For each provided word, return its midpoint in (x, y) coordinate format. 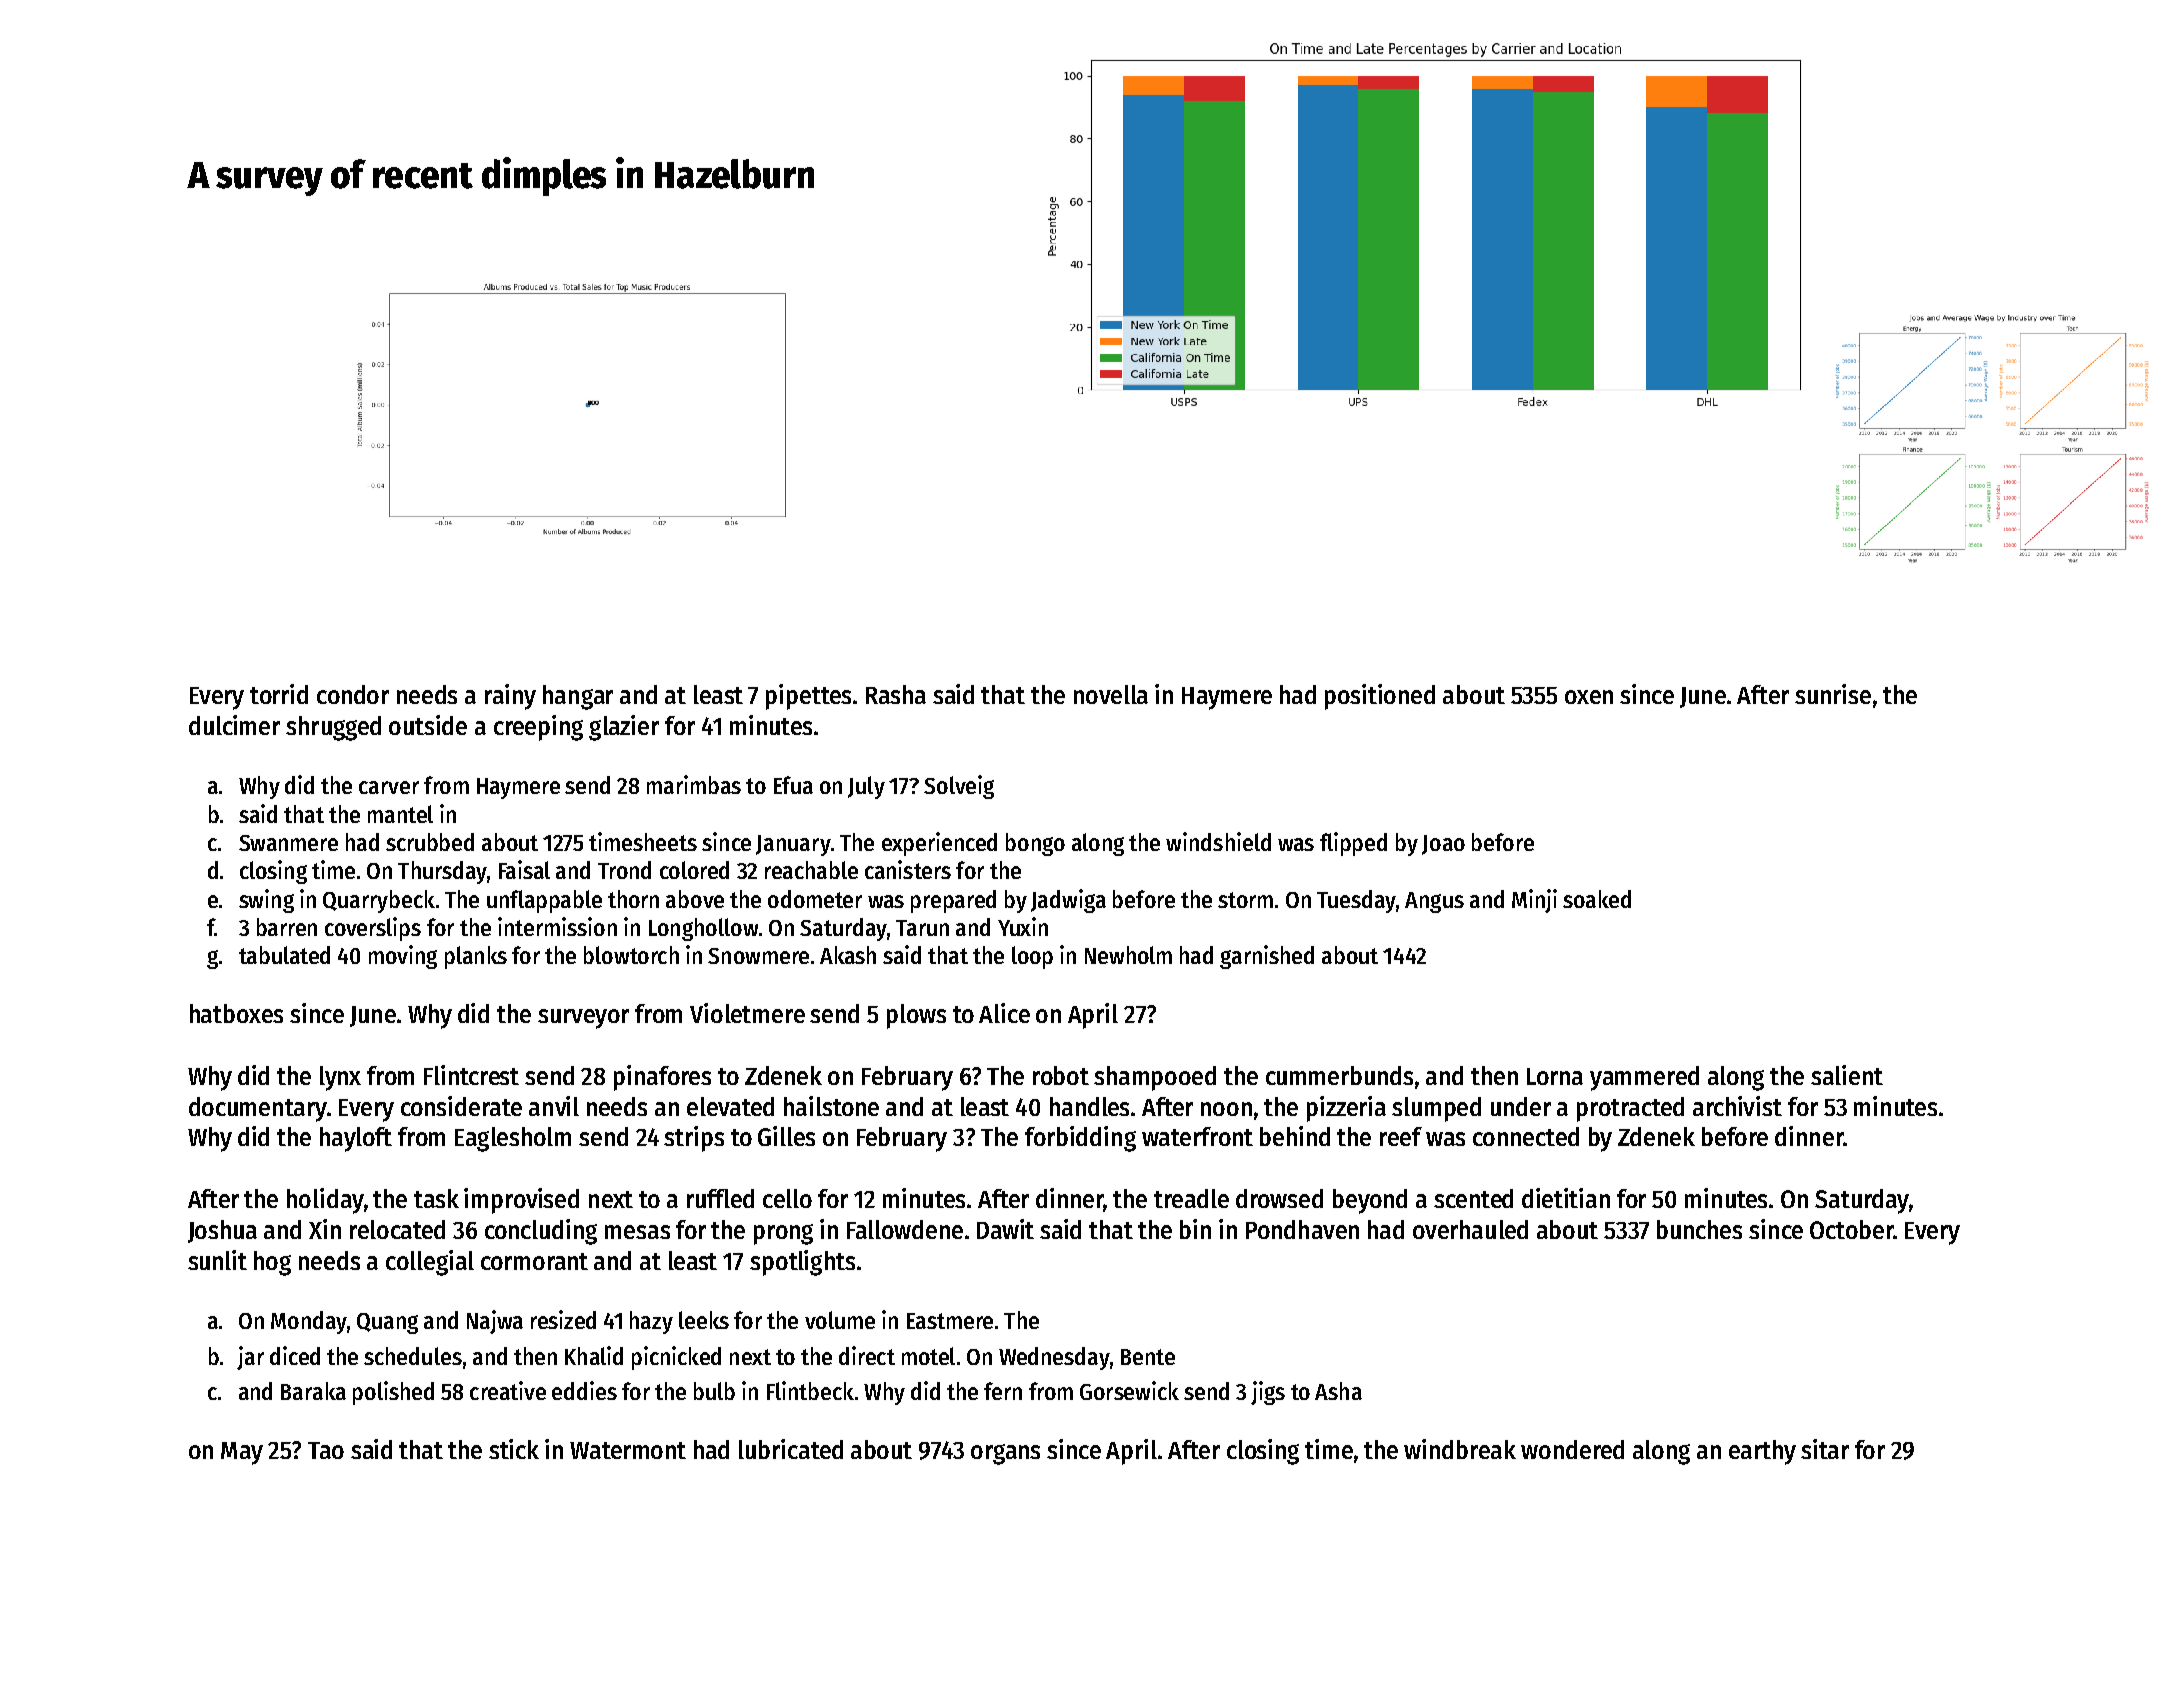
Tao (326, 1450)
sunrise (1833, 694)
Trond (624, 870)
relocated (397, 1229)
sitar (1825, 1449)
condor (353, 694)
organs (1005, 1454)
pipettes (808, 697)
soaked (1597, 899)
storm (1245, 900)
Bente (1148, 1357)
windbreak (1460, 1449)
